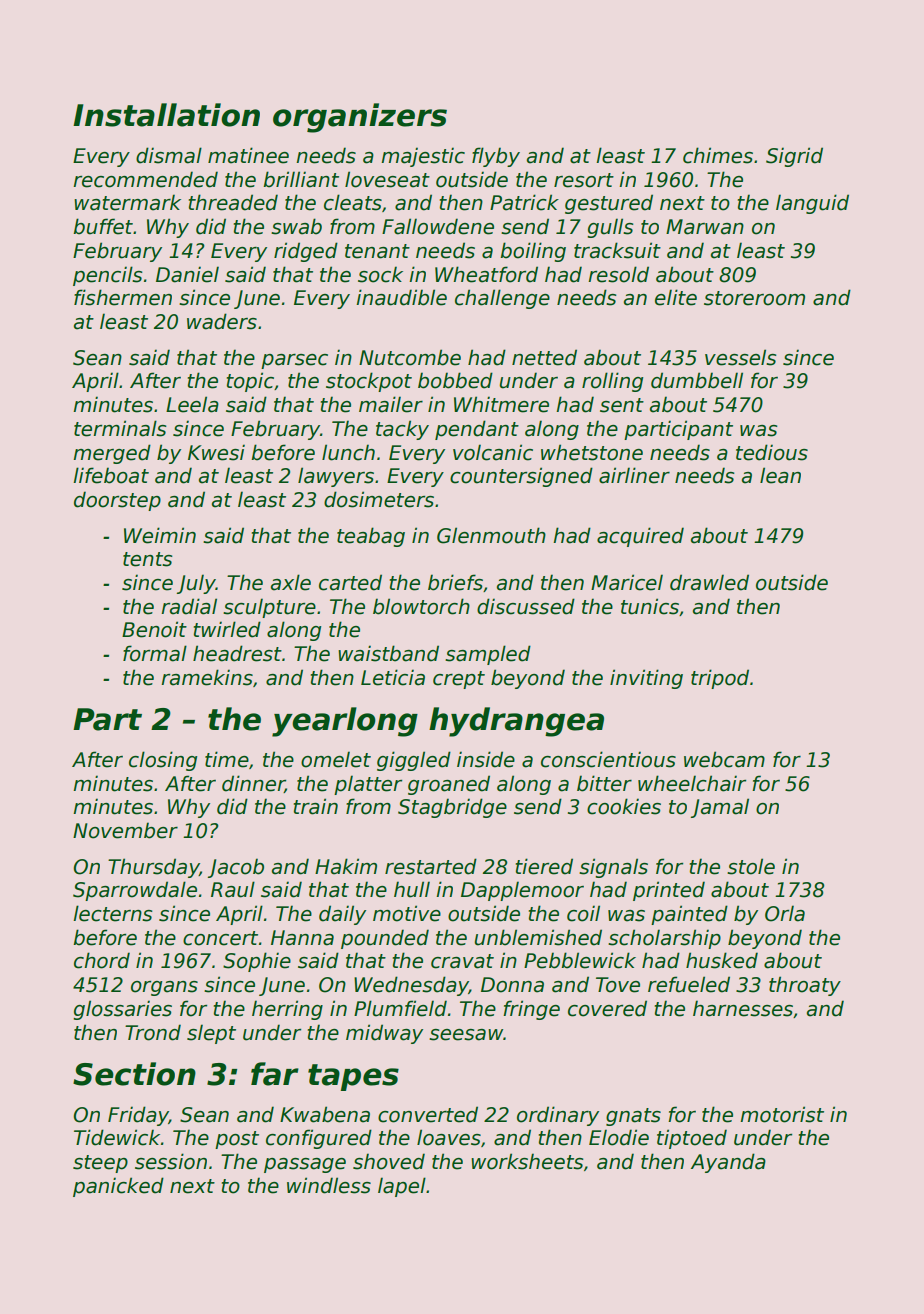  What do you see at coordinates (169, 155) in the screenshot?
I see `dismal` at bounding box center [169, 155].
